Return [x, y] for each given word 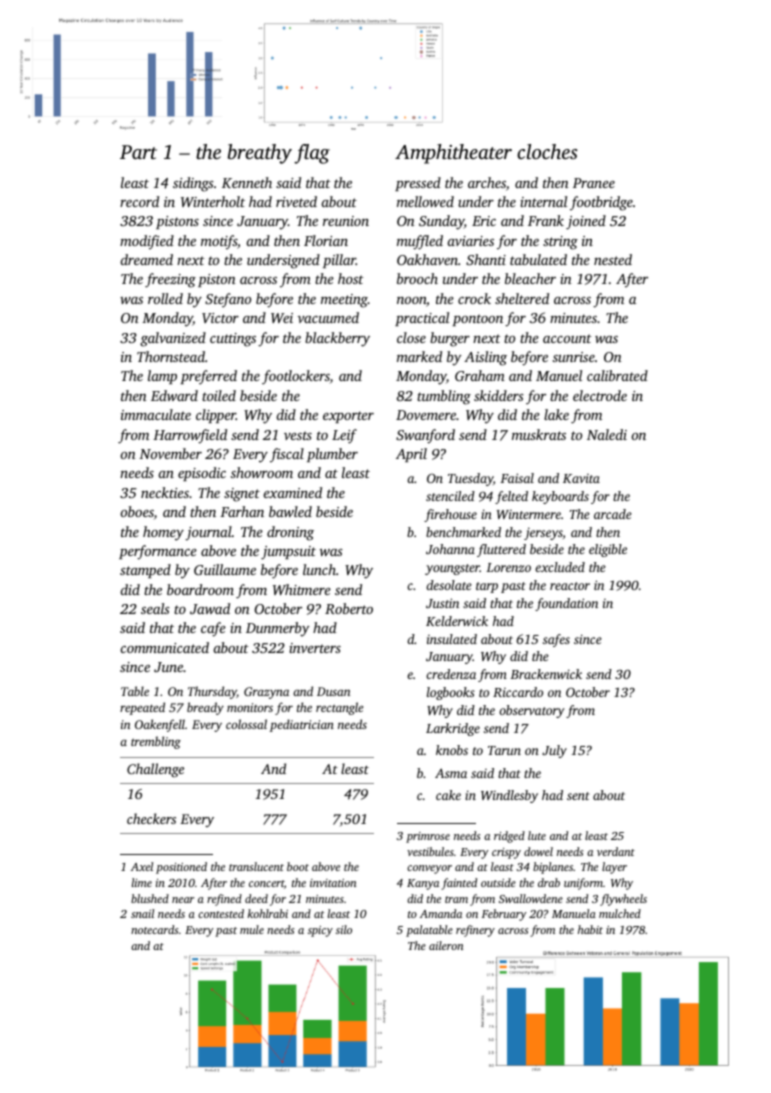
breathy [260, 154]
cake [448, 795]
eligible [608, 550]
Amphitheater [453, 154]
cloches [547, 151]
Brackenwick [546, 674]
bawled [290, 511]
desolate [449, 585]
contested [221, 913]
